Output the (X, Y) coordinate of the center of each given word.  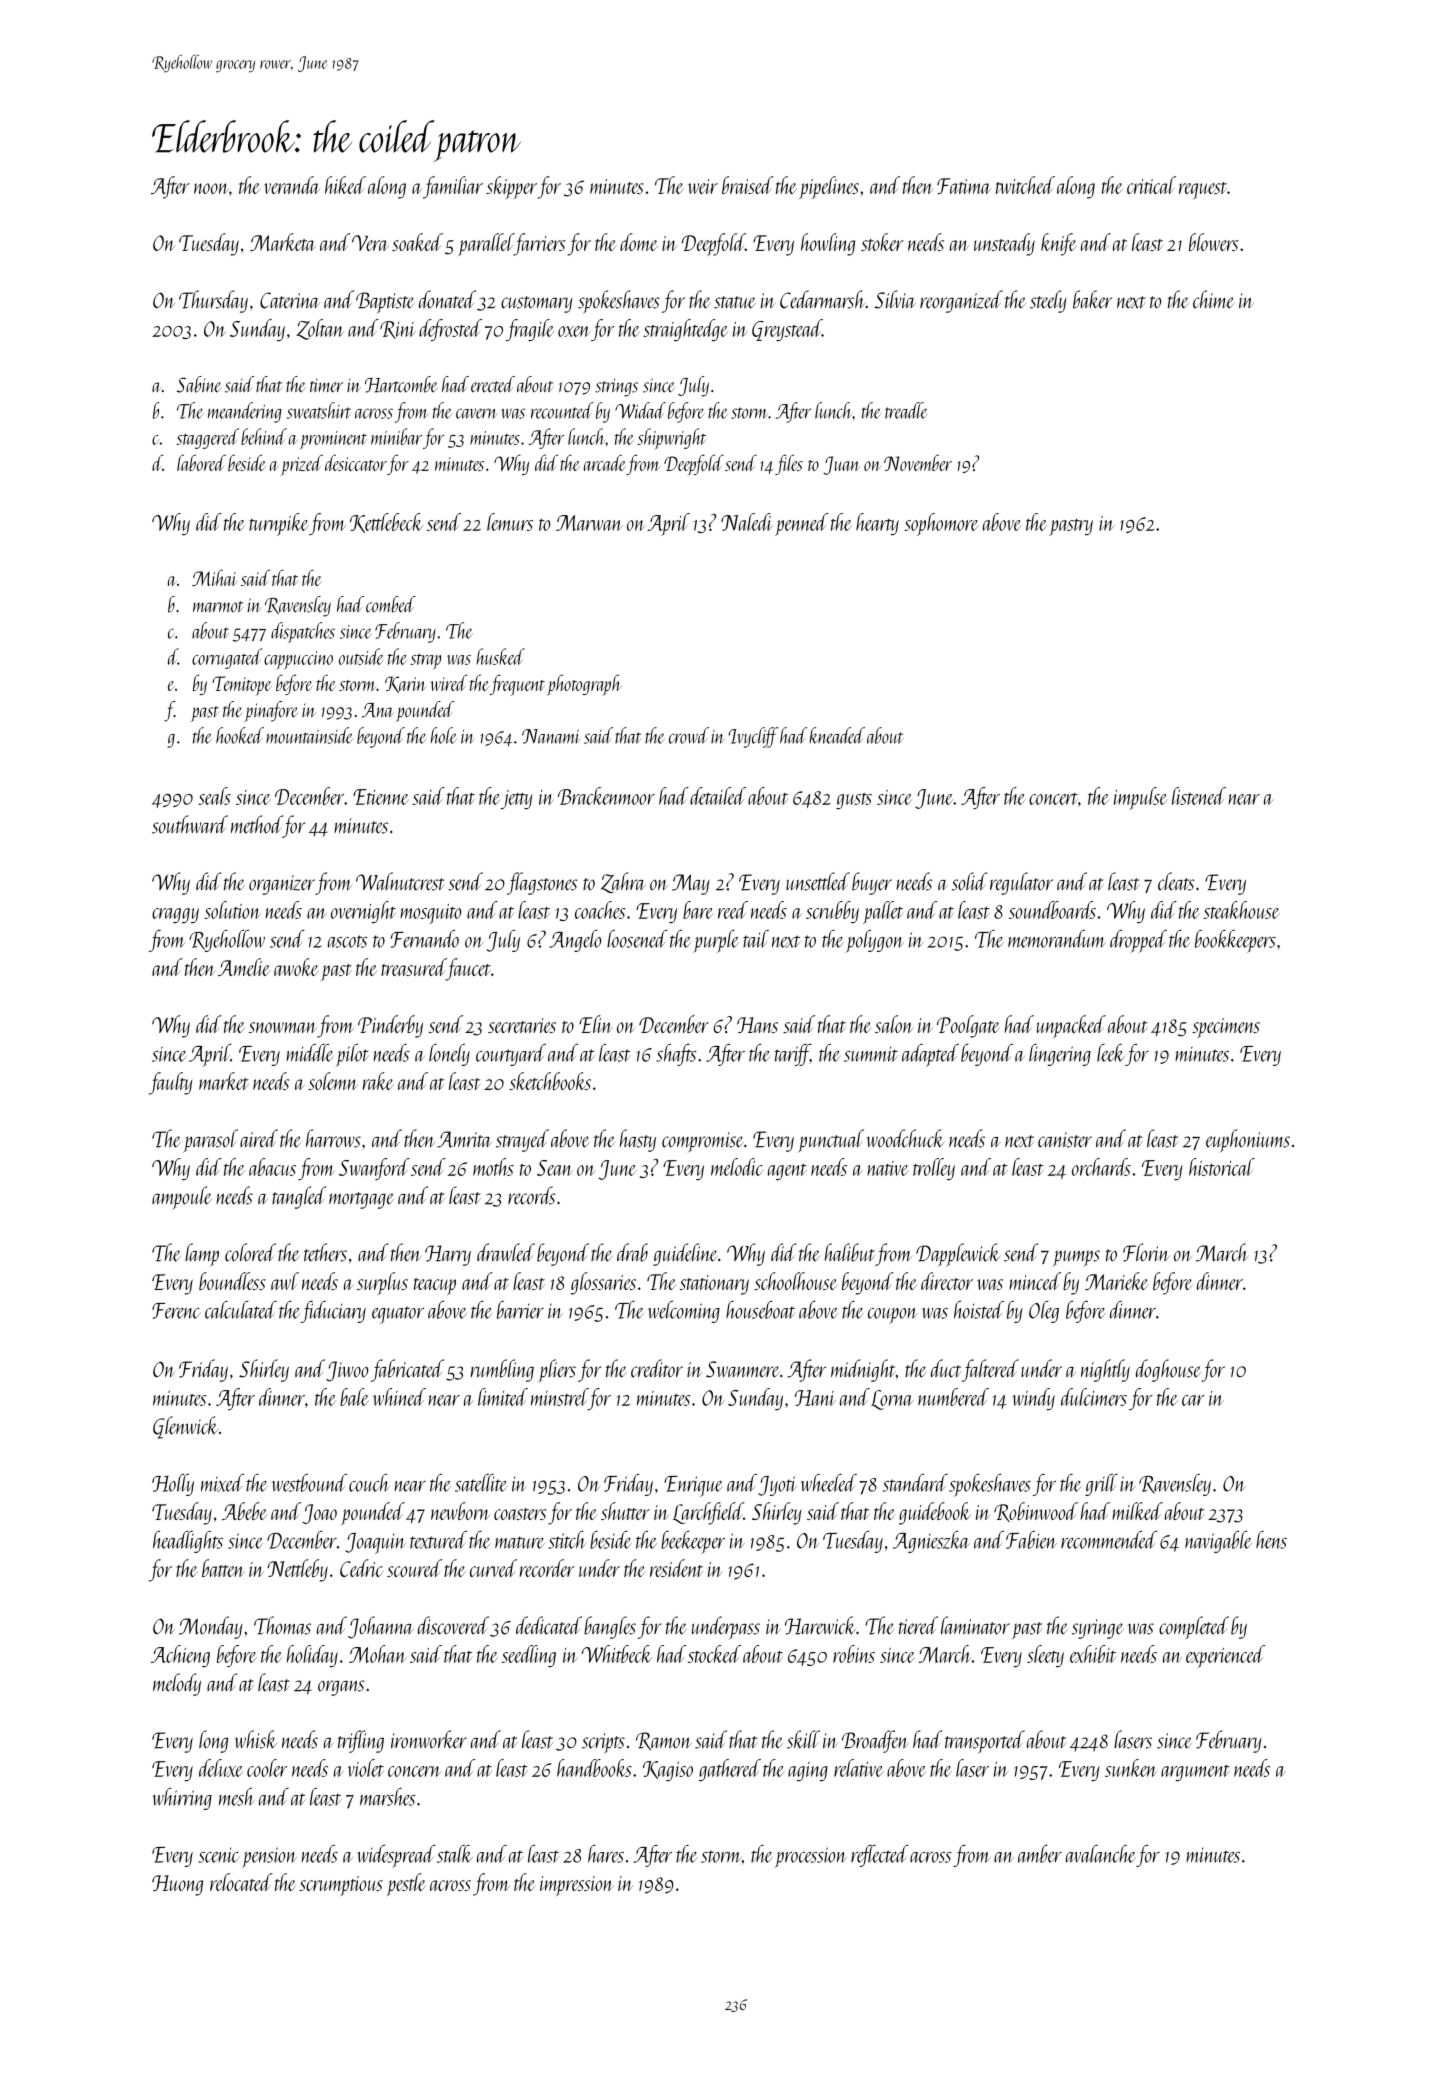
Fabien (1031, 1540)
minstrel (559, 1397)
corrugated (227, 658)
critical (1151, 185)
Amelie (244, 967)
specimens (1226, 1028)
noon (211, 188)
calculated (241, 1310)
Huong (177, 1885)
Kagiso (668, 1771)
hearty (877, 524)
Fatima (964, 186)
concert (1053, 799)
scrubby (832, 912)
